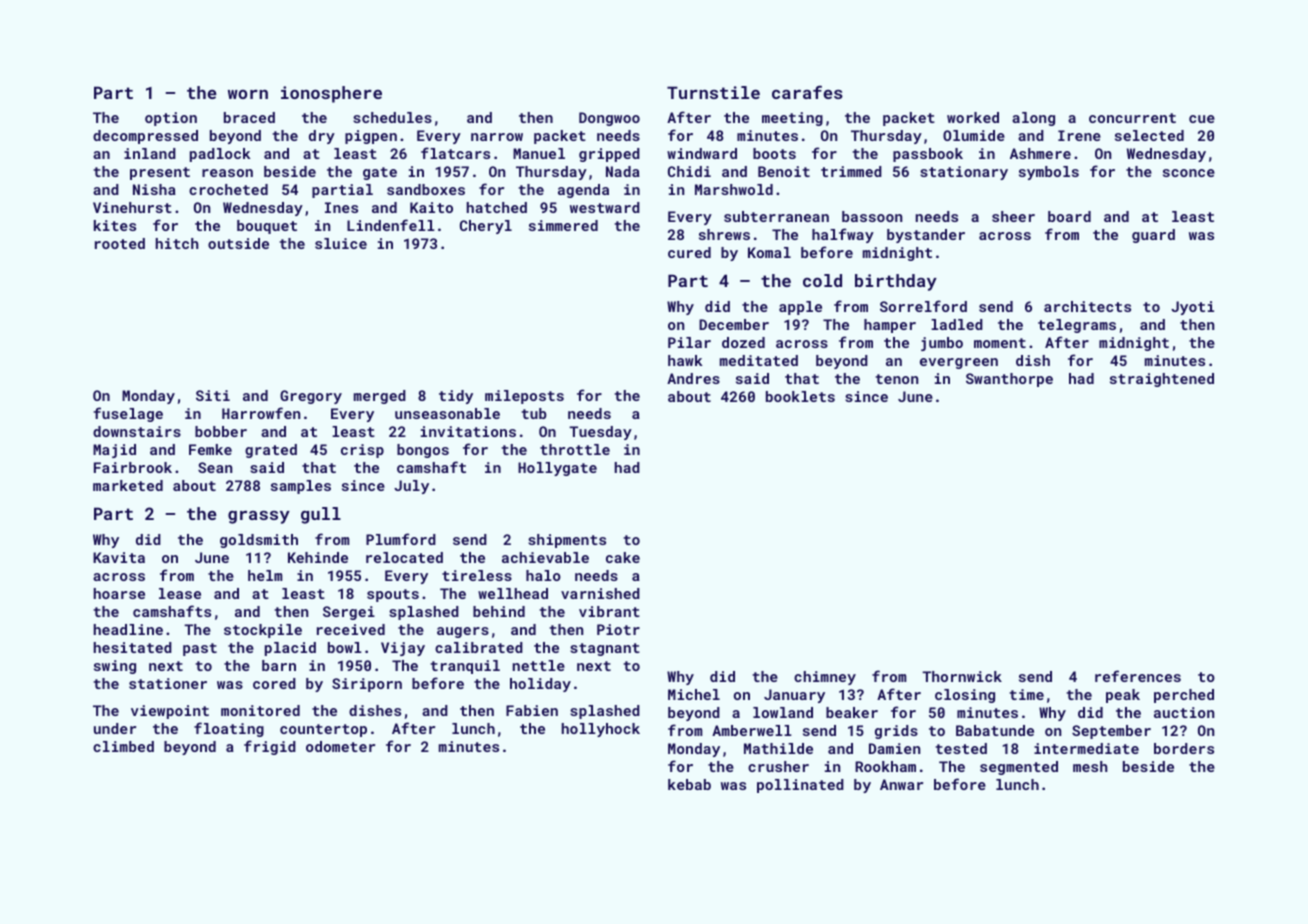 This page has width=1308, height=924. Describe the element at coordinates (896, 379) in the page. I see `tenon` at that location.
